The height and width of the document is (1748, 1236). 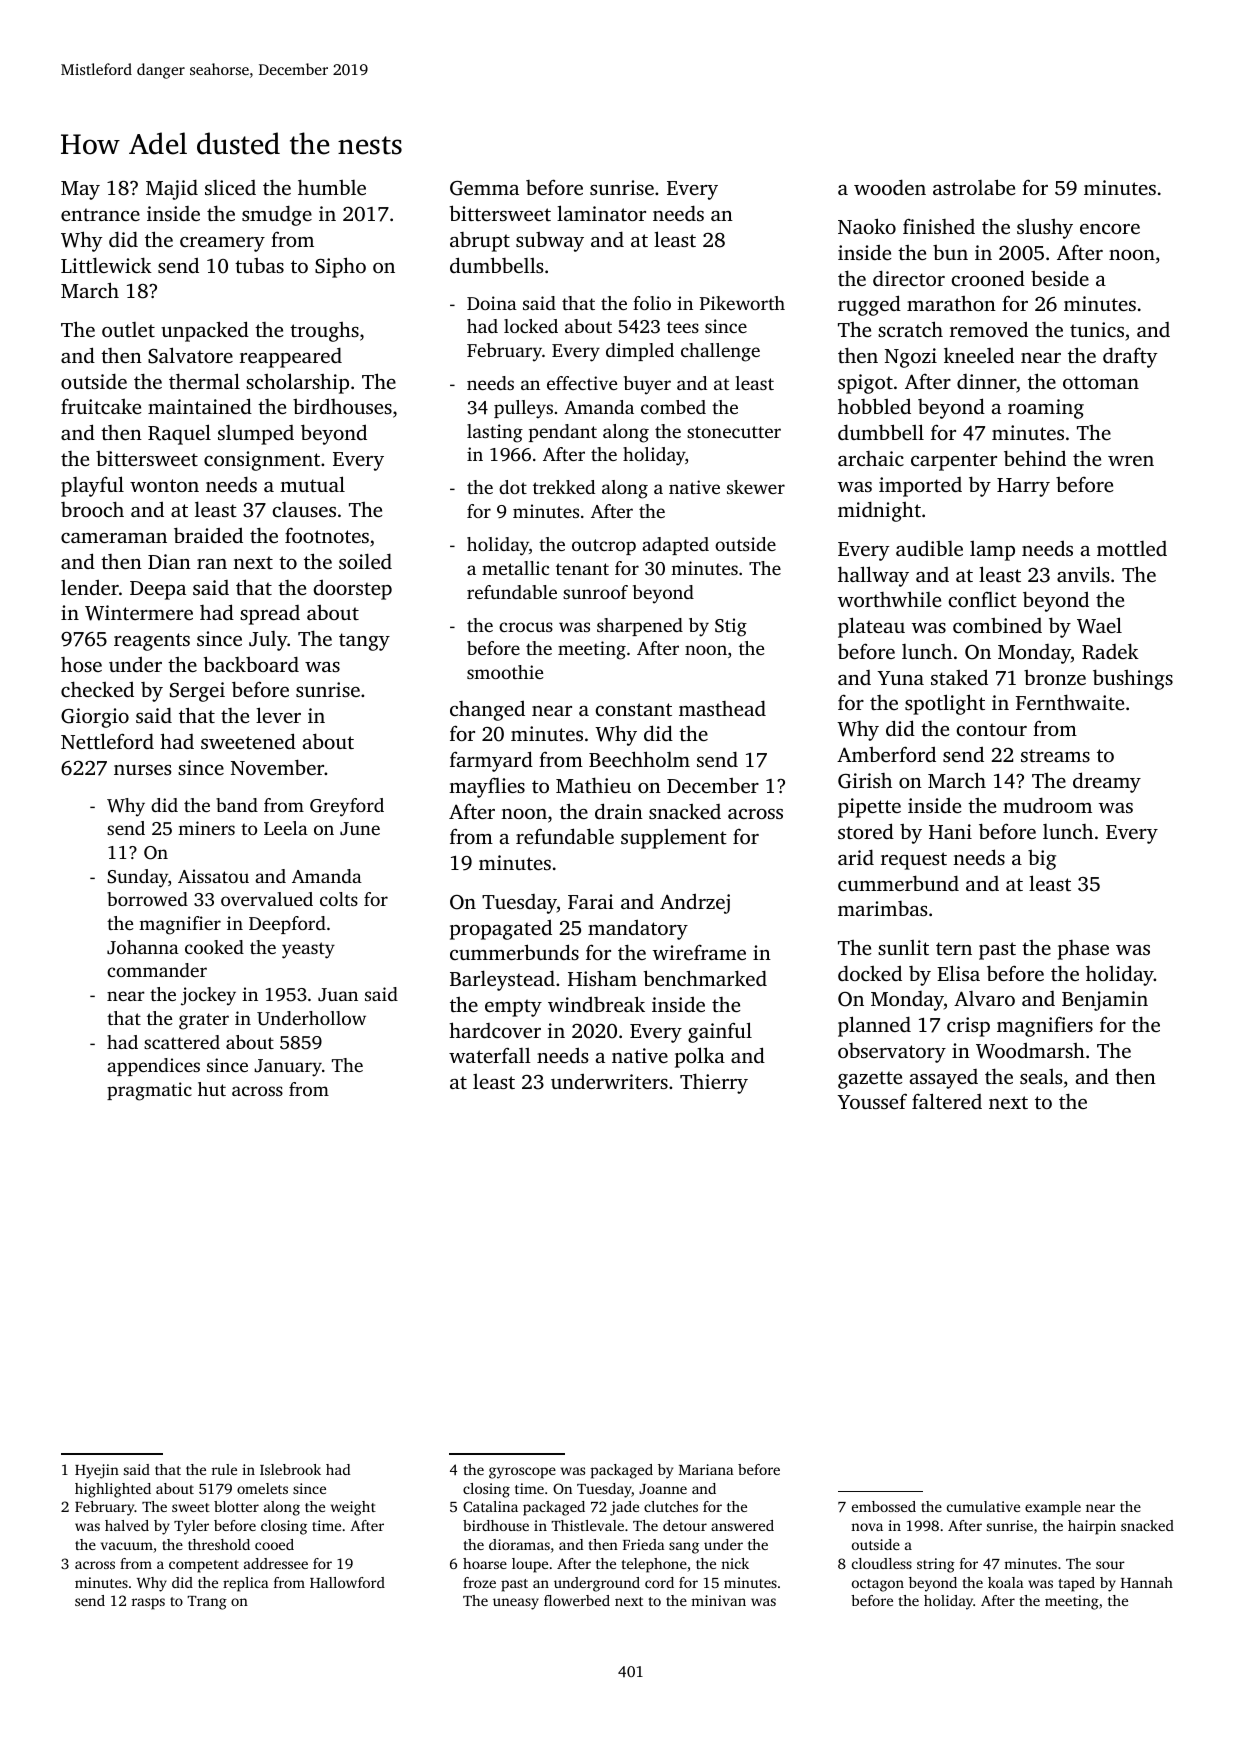 What do you see at coordinates (332, 187) in the document?
I see `humble` at bounding box center [332, 187].
